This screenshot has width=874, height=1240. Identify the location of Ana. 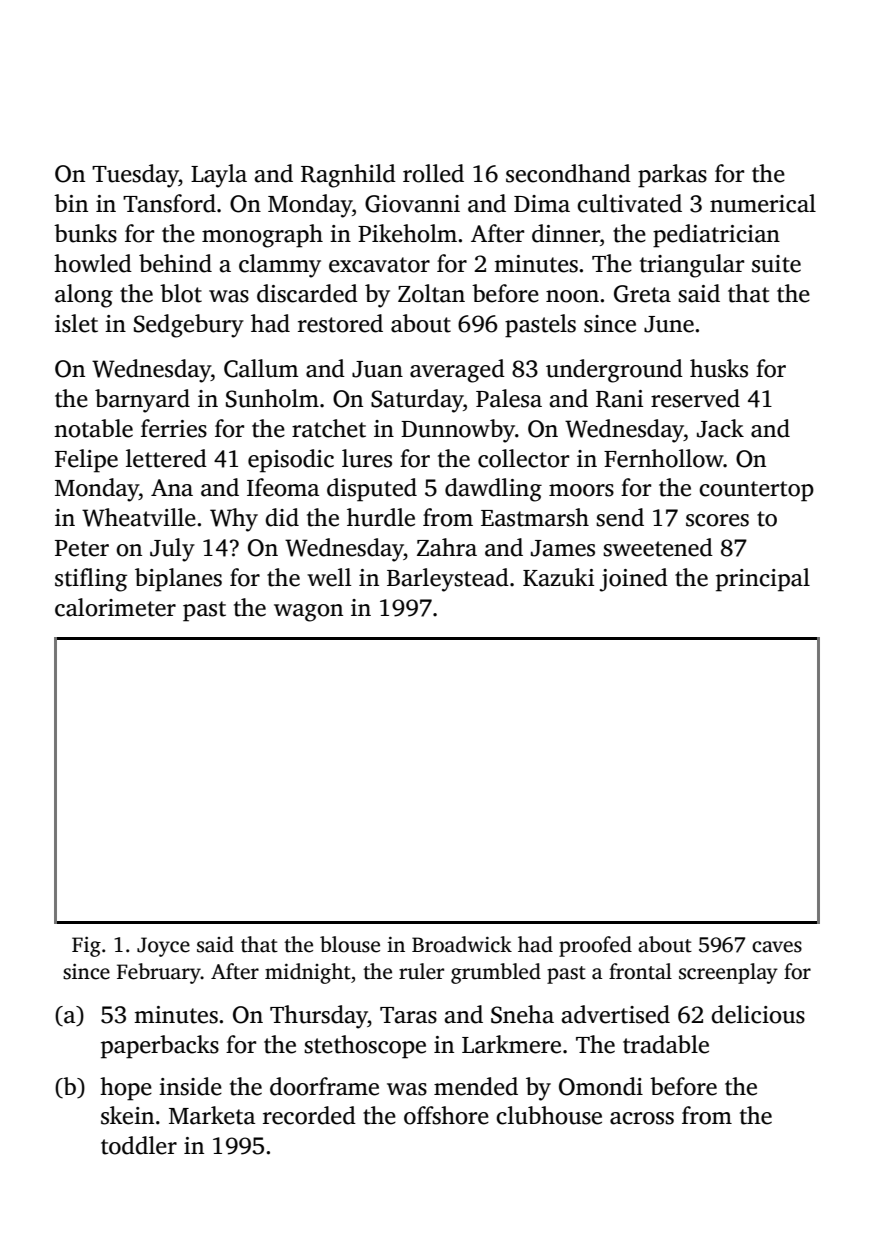
(172, 488).
